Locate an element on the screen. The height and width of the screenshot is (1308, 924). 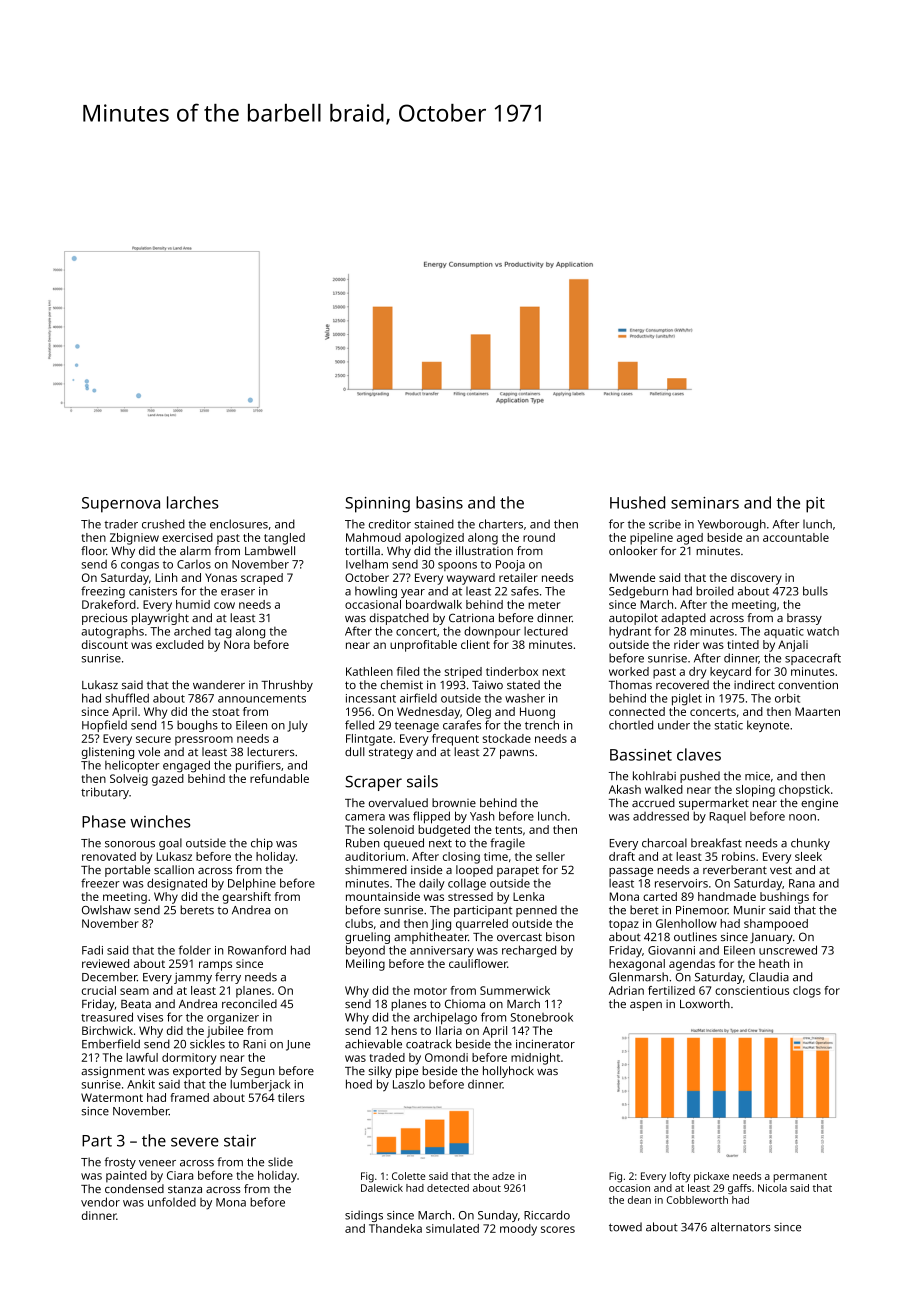
sidings is located at coordinates (364, 1216).
